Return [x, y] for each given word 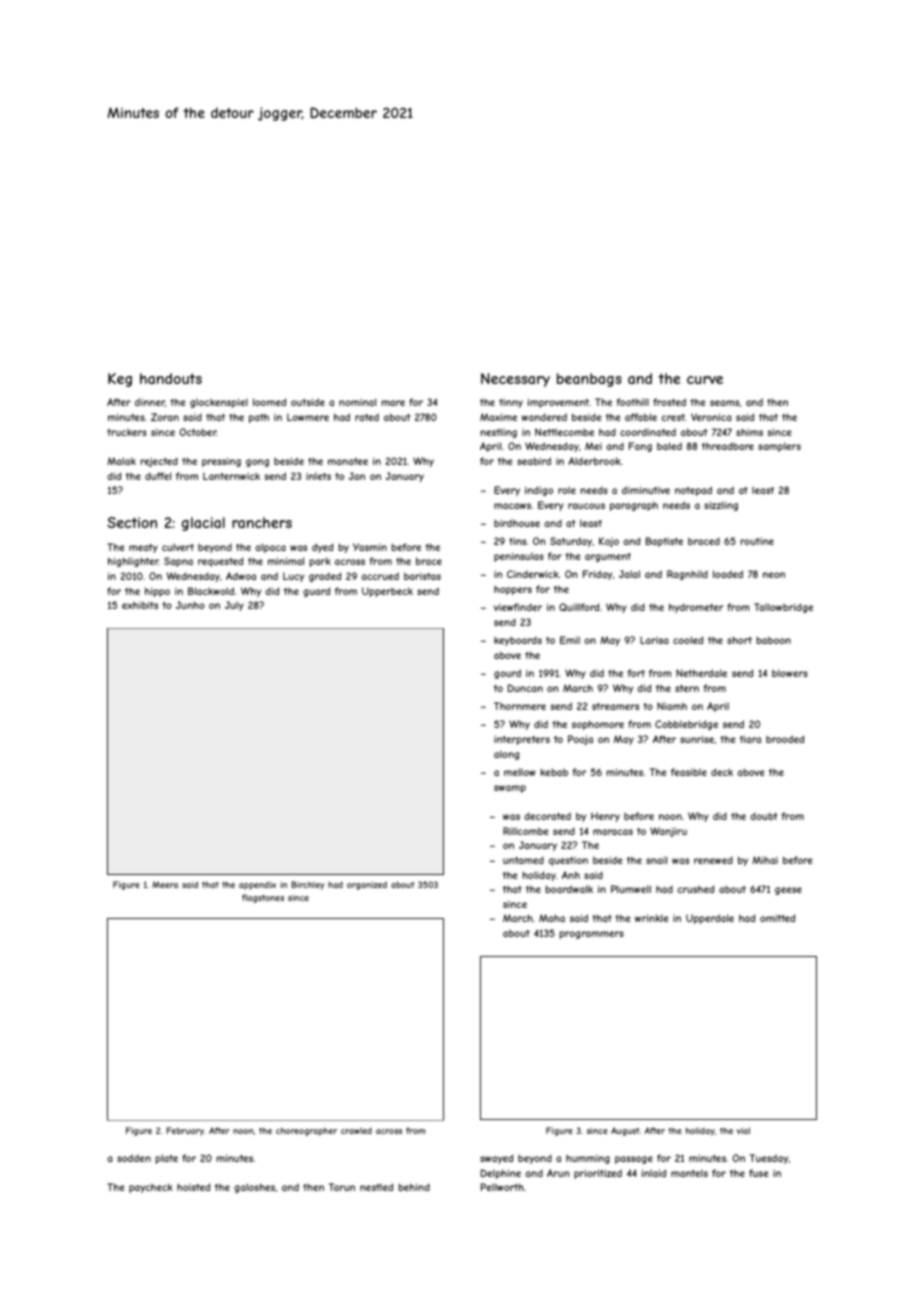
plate [167, 1159]
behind [414, 1187]
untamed [523, 860]
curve [705, 380]
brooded [785, 739]
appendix [257, 885]
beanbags [589, 380]
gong [257, 463]
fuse [758, 1173]
